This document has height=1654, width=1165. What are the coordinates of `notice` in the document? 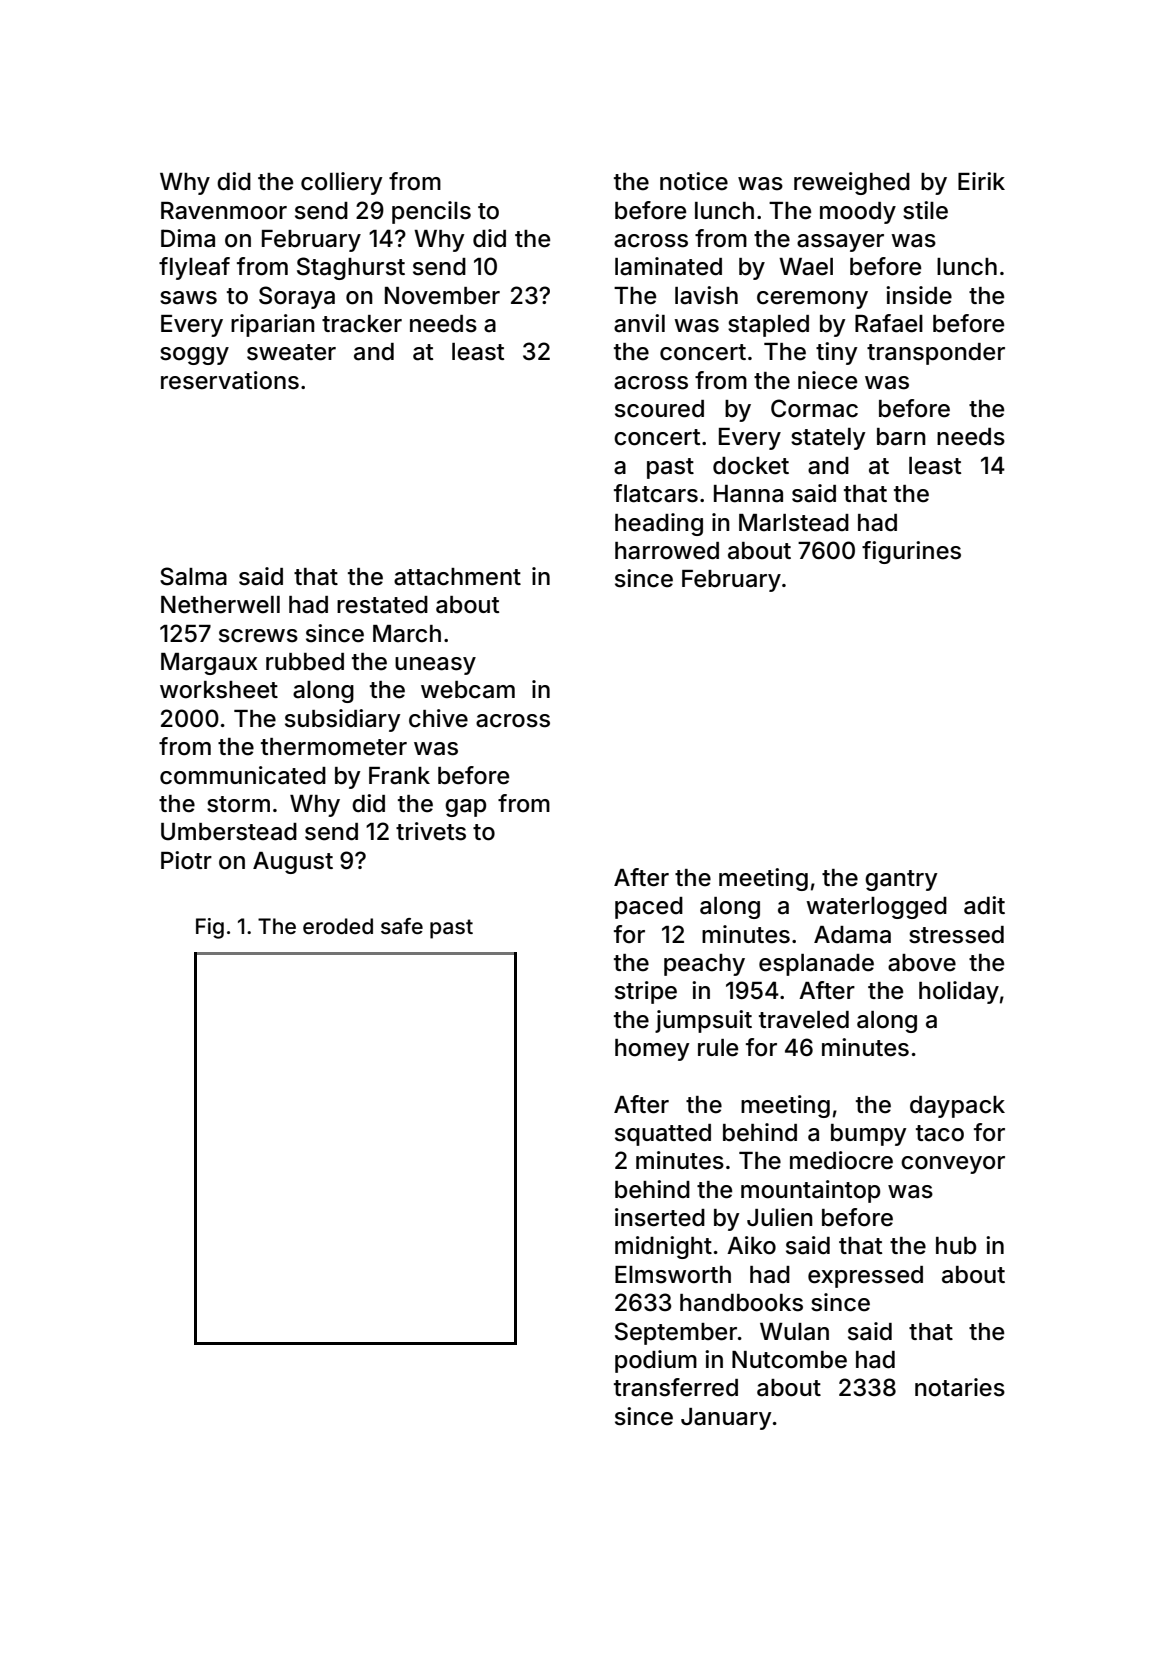 It's located at (694, 181).
